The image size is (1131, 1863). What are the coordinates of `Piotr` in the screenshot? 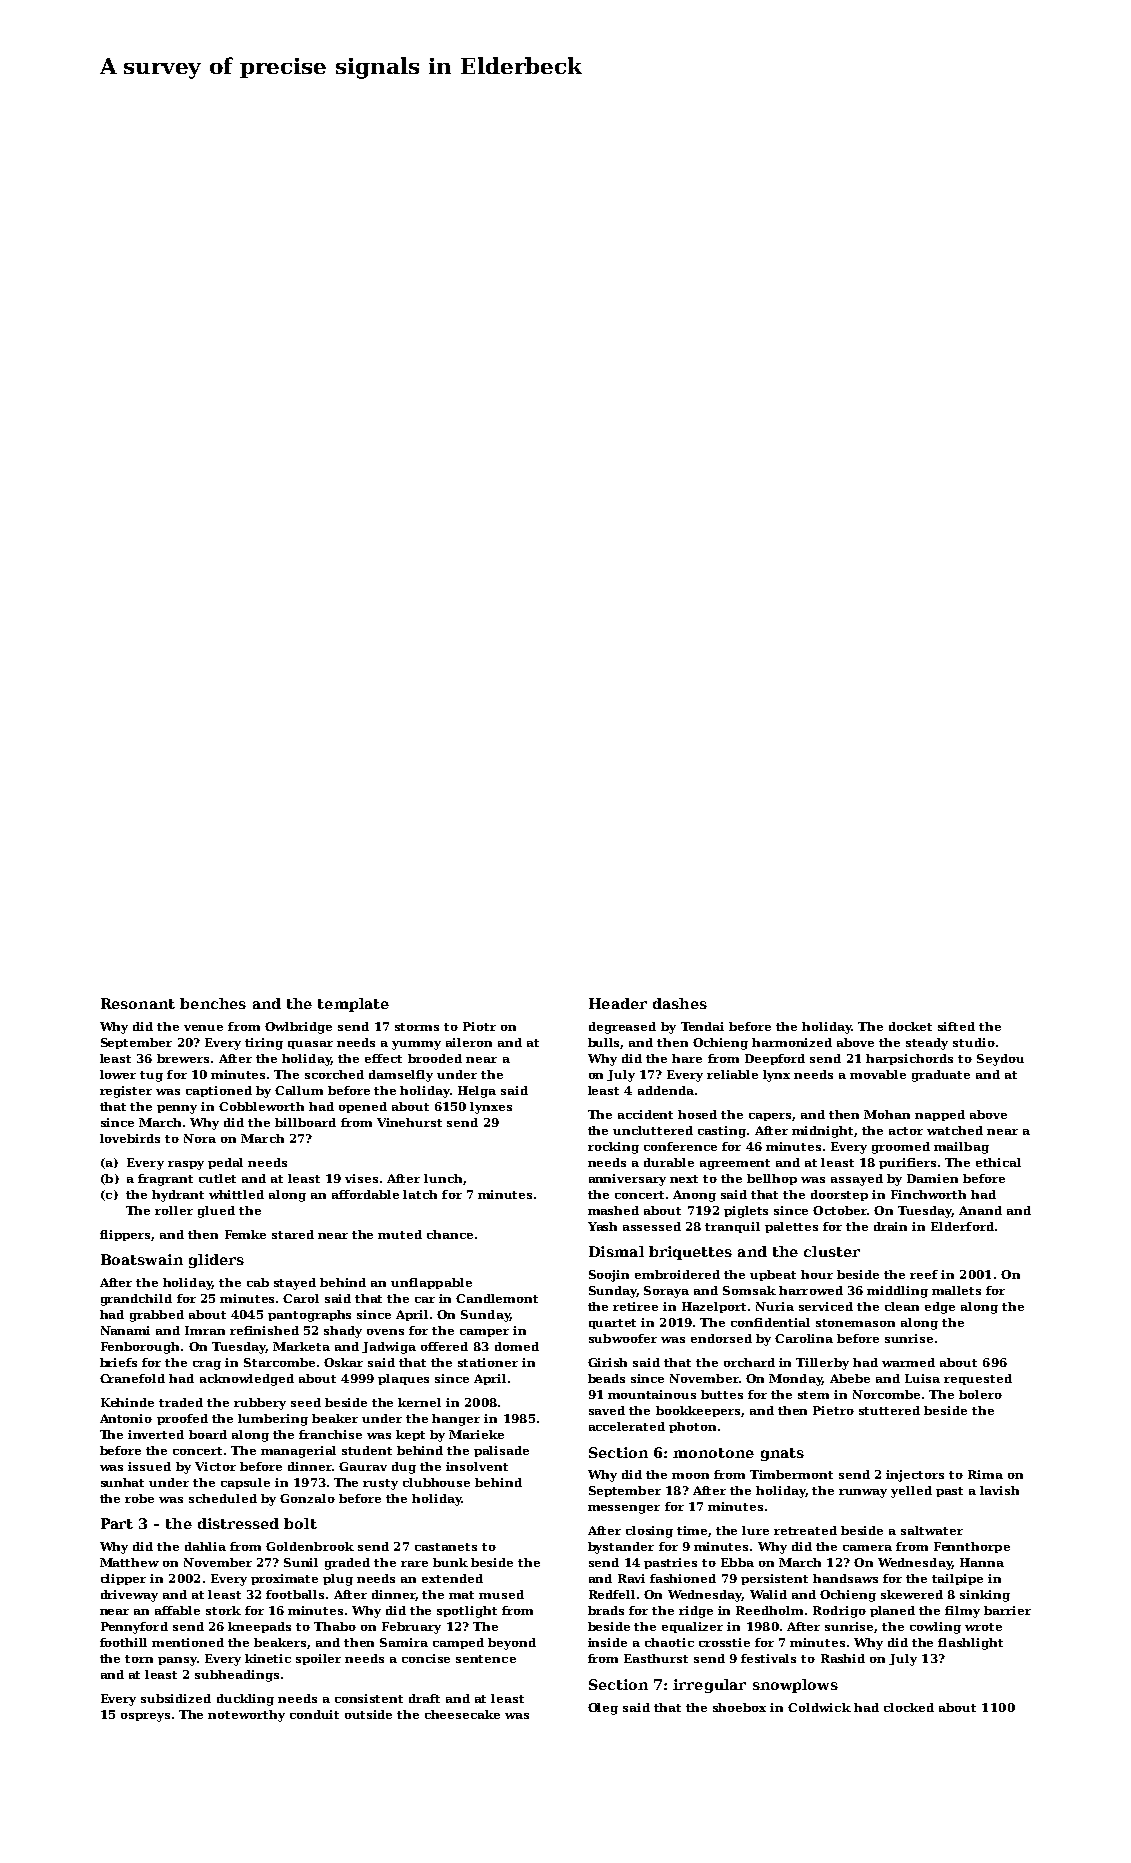 It's located at (479, 1026).
